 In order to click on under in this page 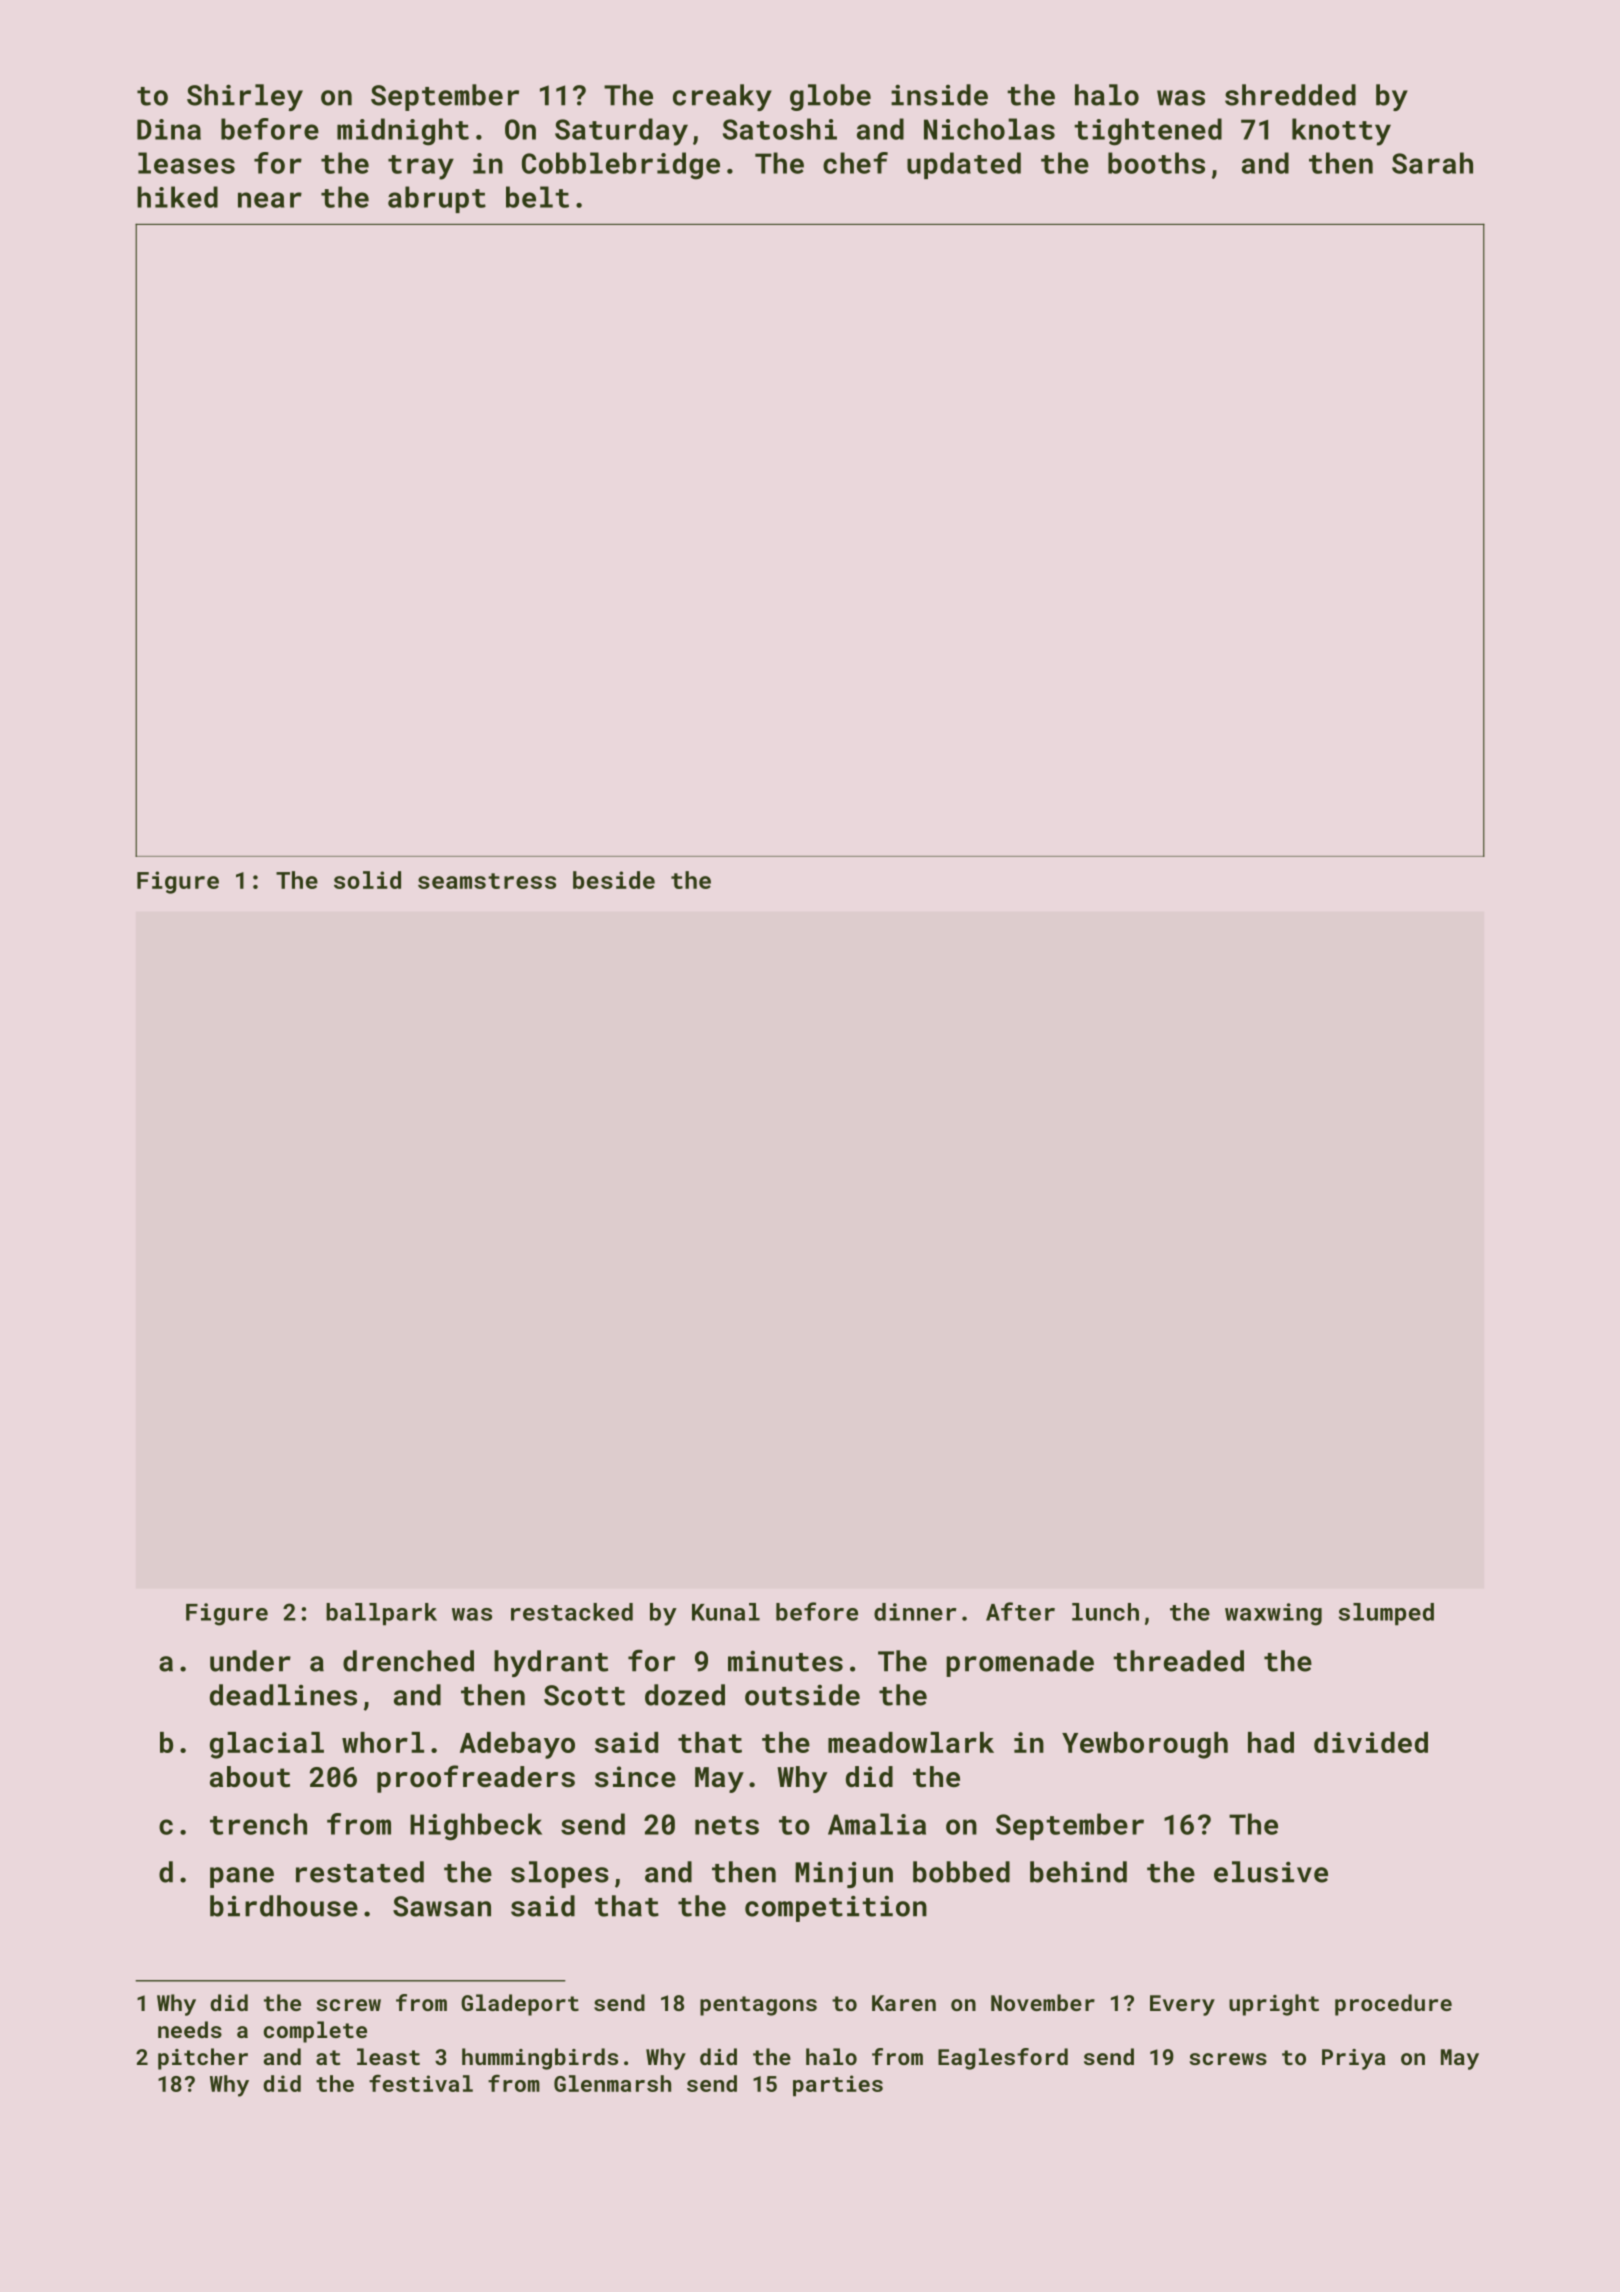, I will do `click(250, 1661)`.
